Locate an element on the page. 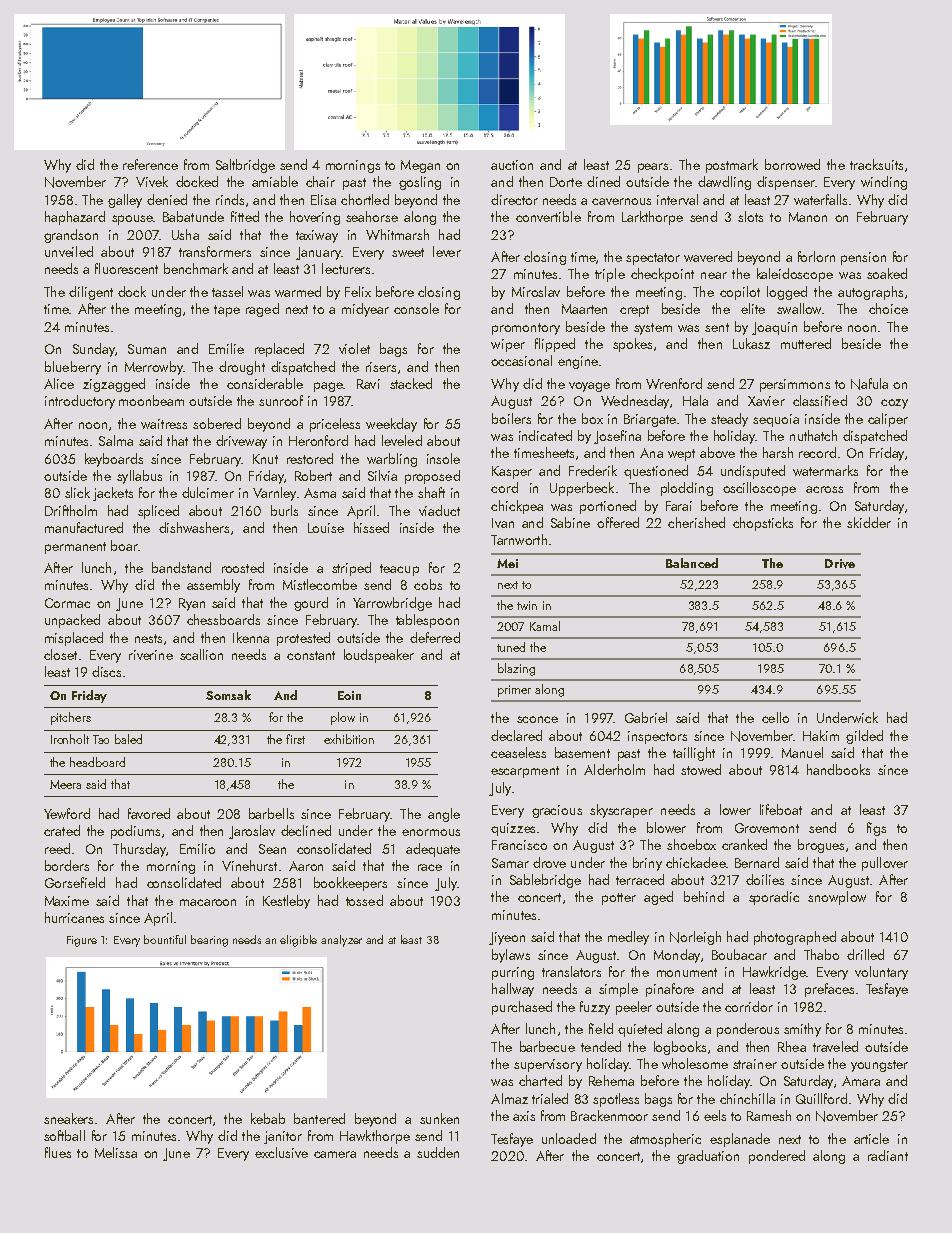  gilded is located at coordinates (864, 737).
